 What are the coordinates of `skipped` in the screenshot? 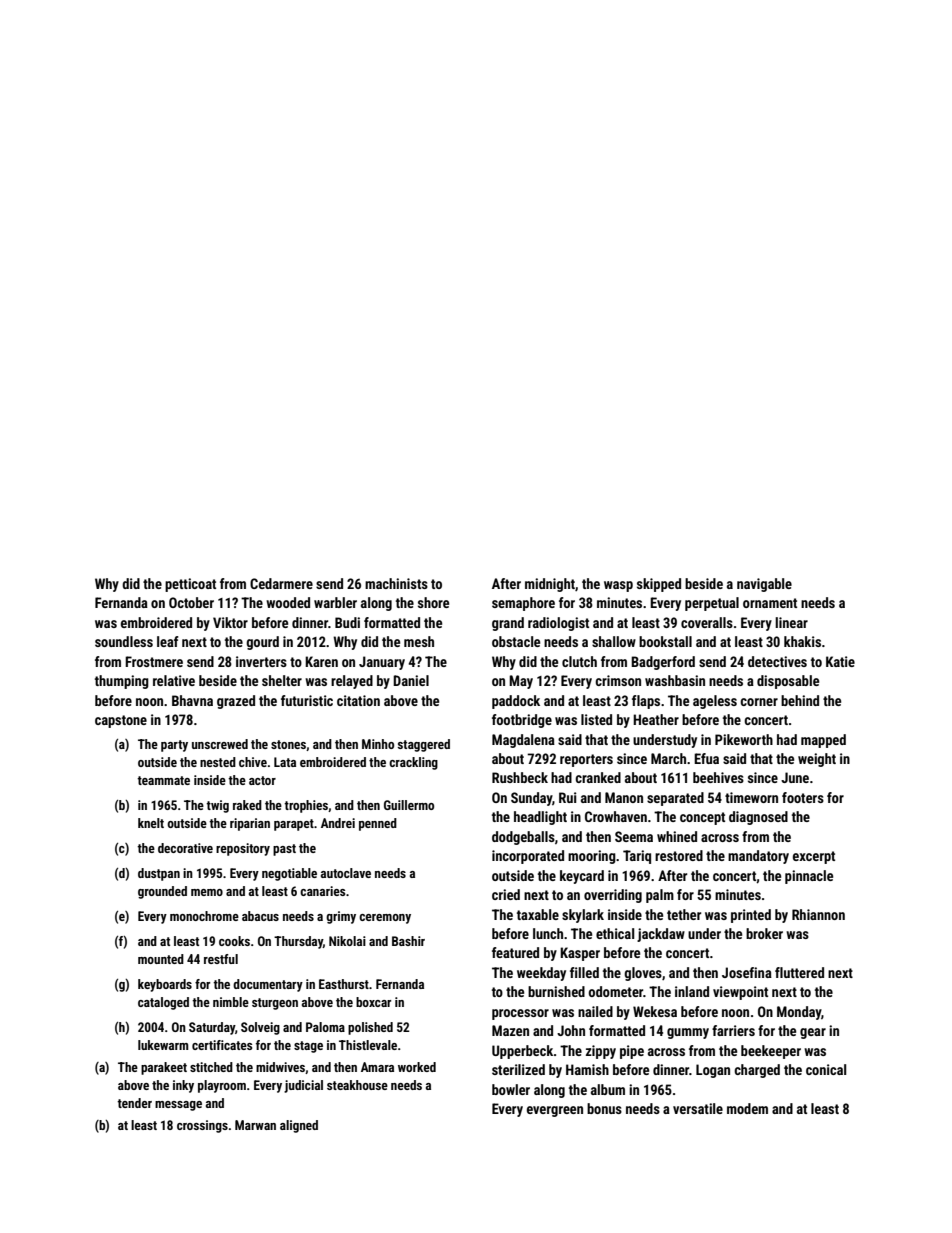 It's located at (659, 585).
